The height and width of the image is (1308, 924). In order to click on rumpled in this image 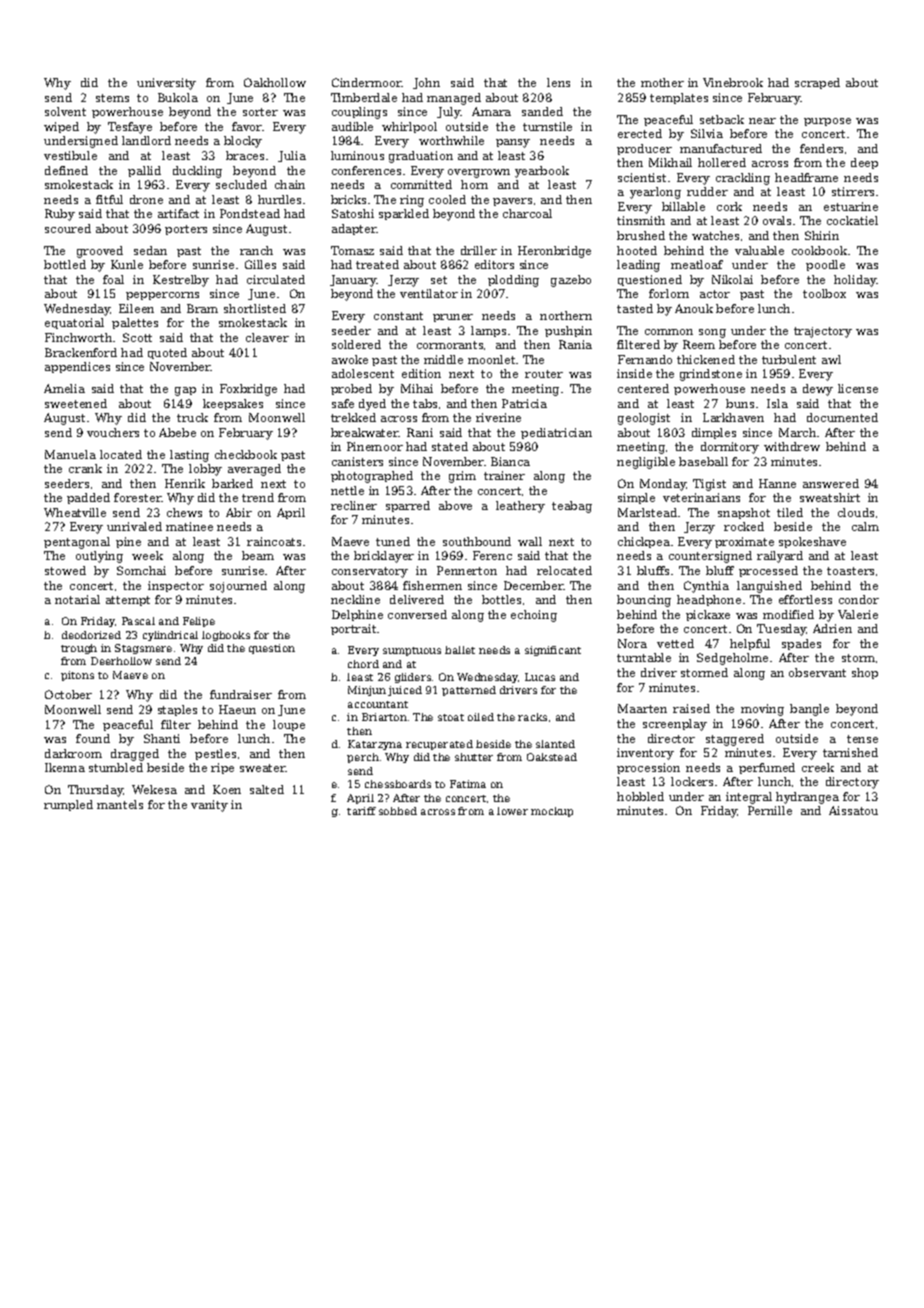, I will do `click(68, 805)`.
